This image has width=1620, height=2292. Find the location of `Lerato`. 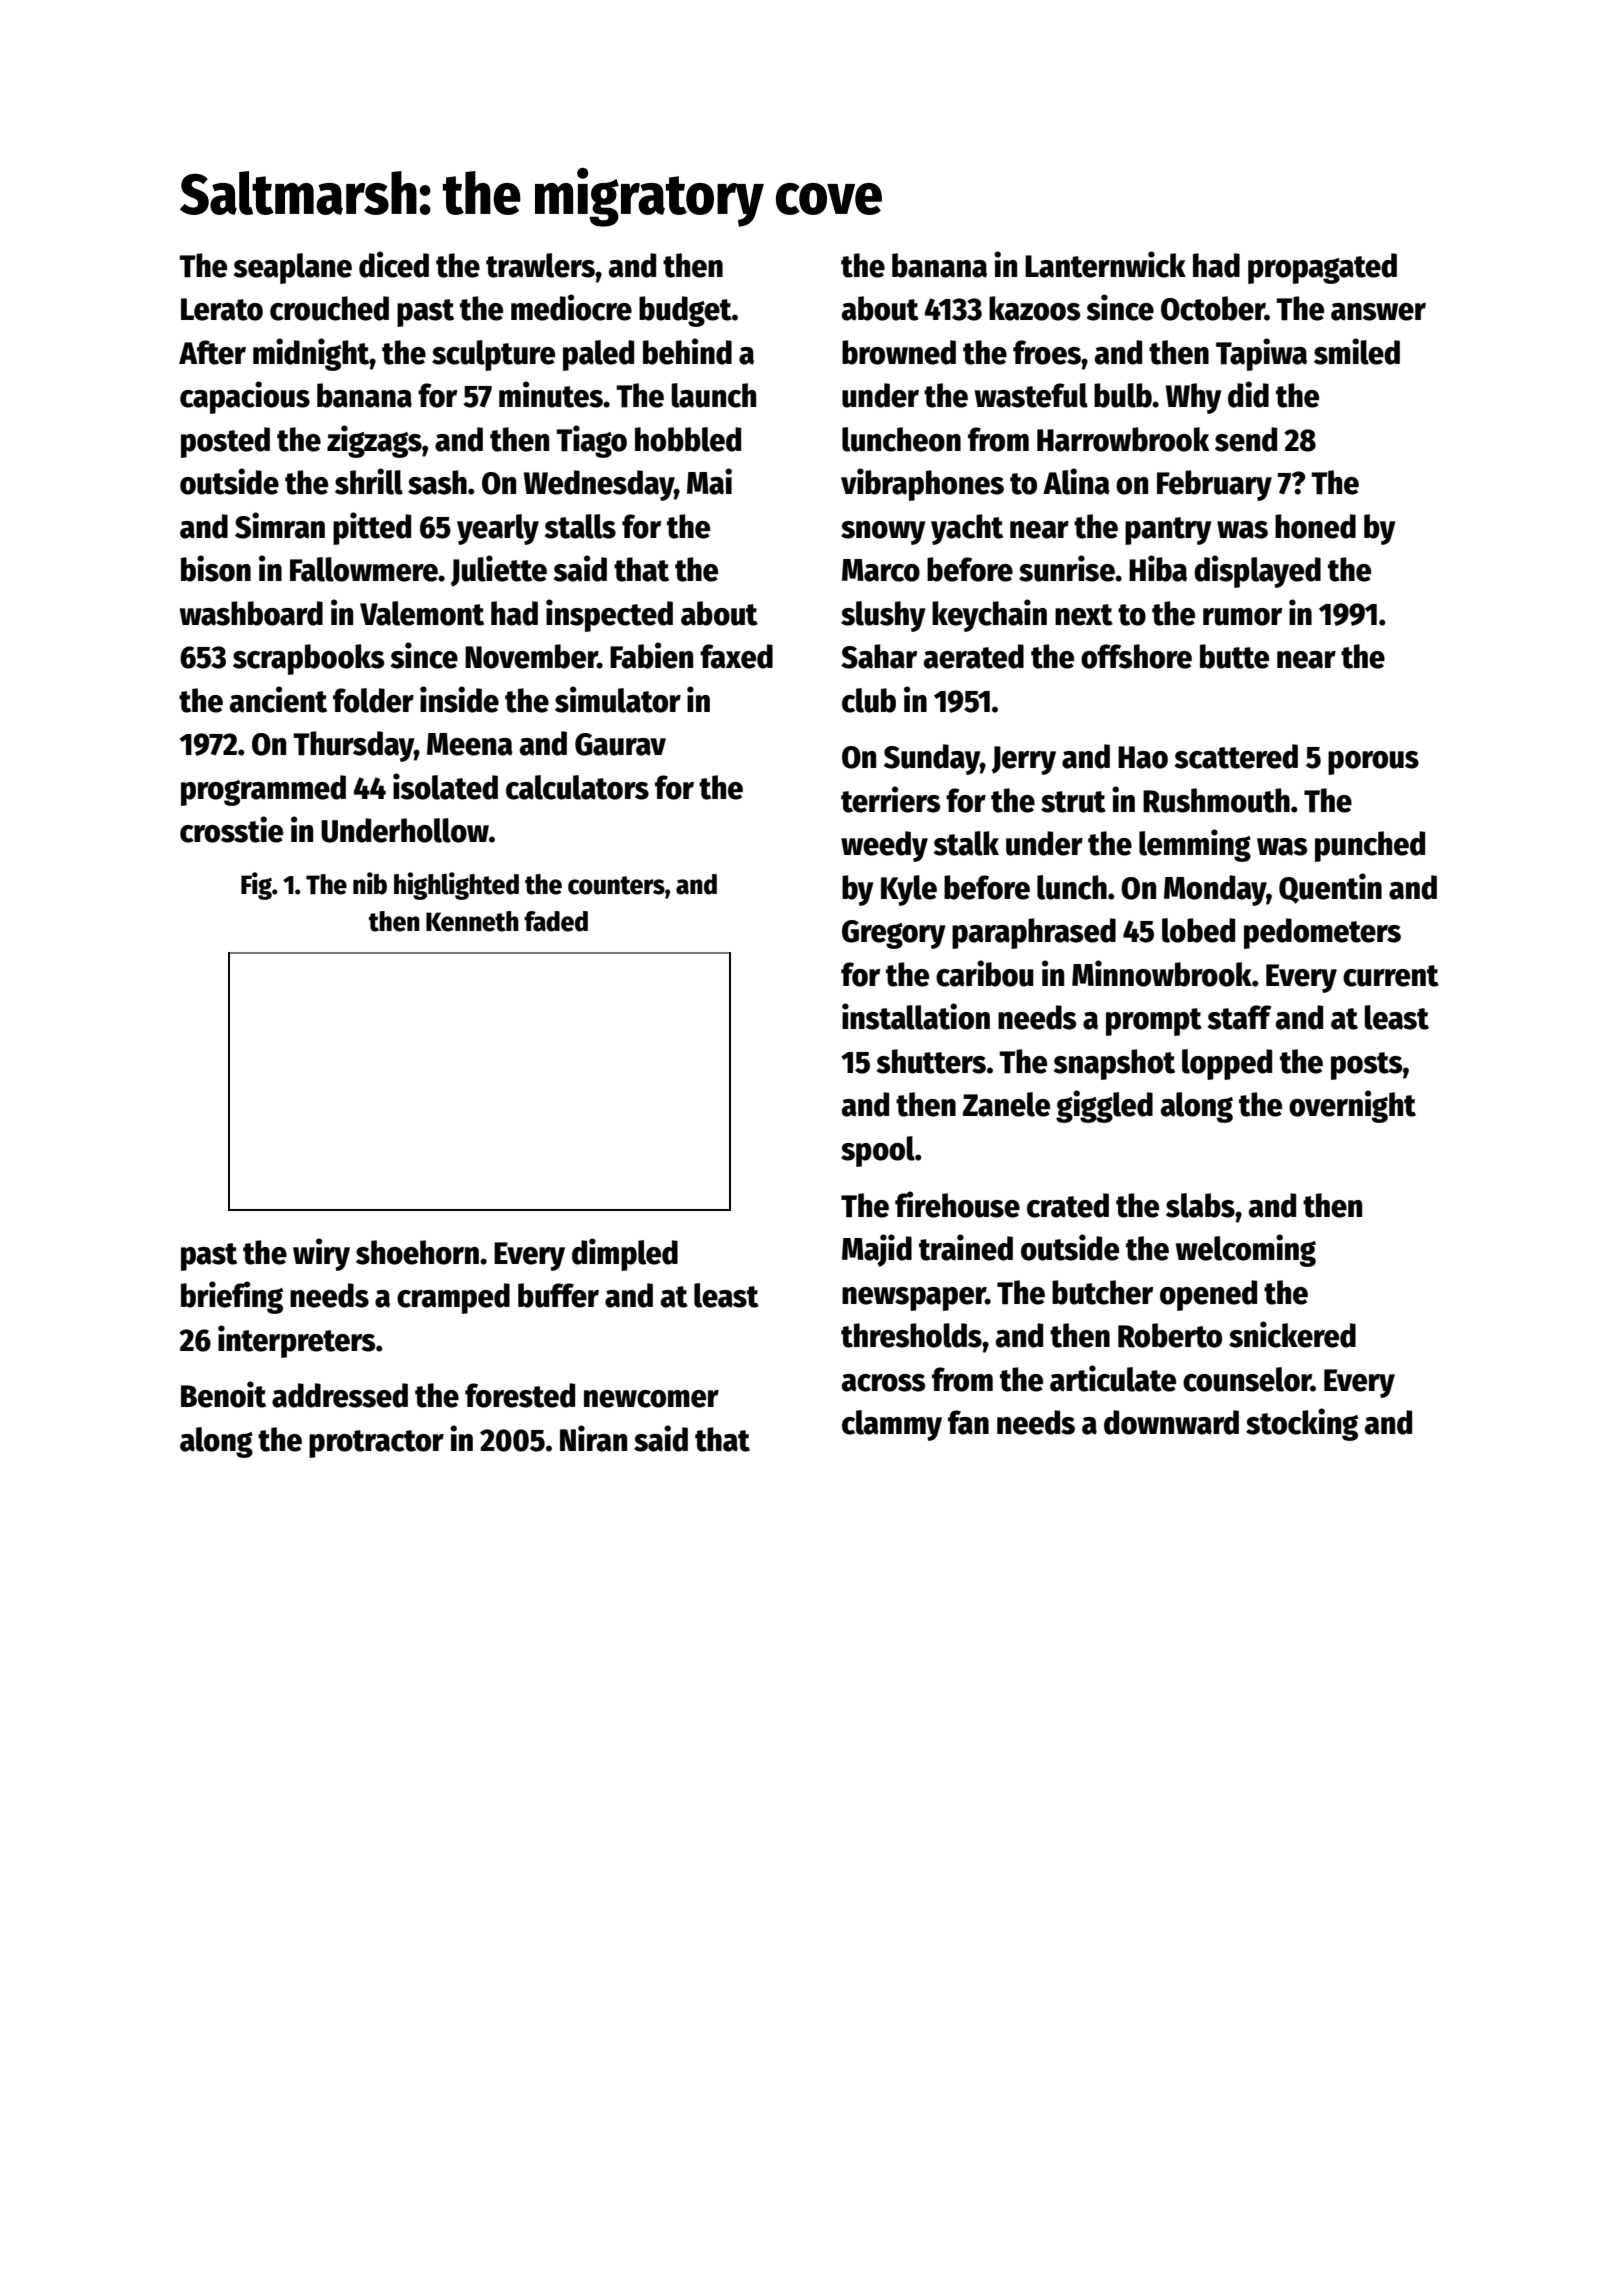

Lerato is located at coordinates (222, 309).
